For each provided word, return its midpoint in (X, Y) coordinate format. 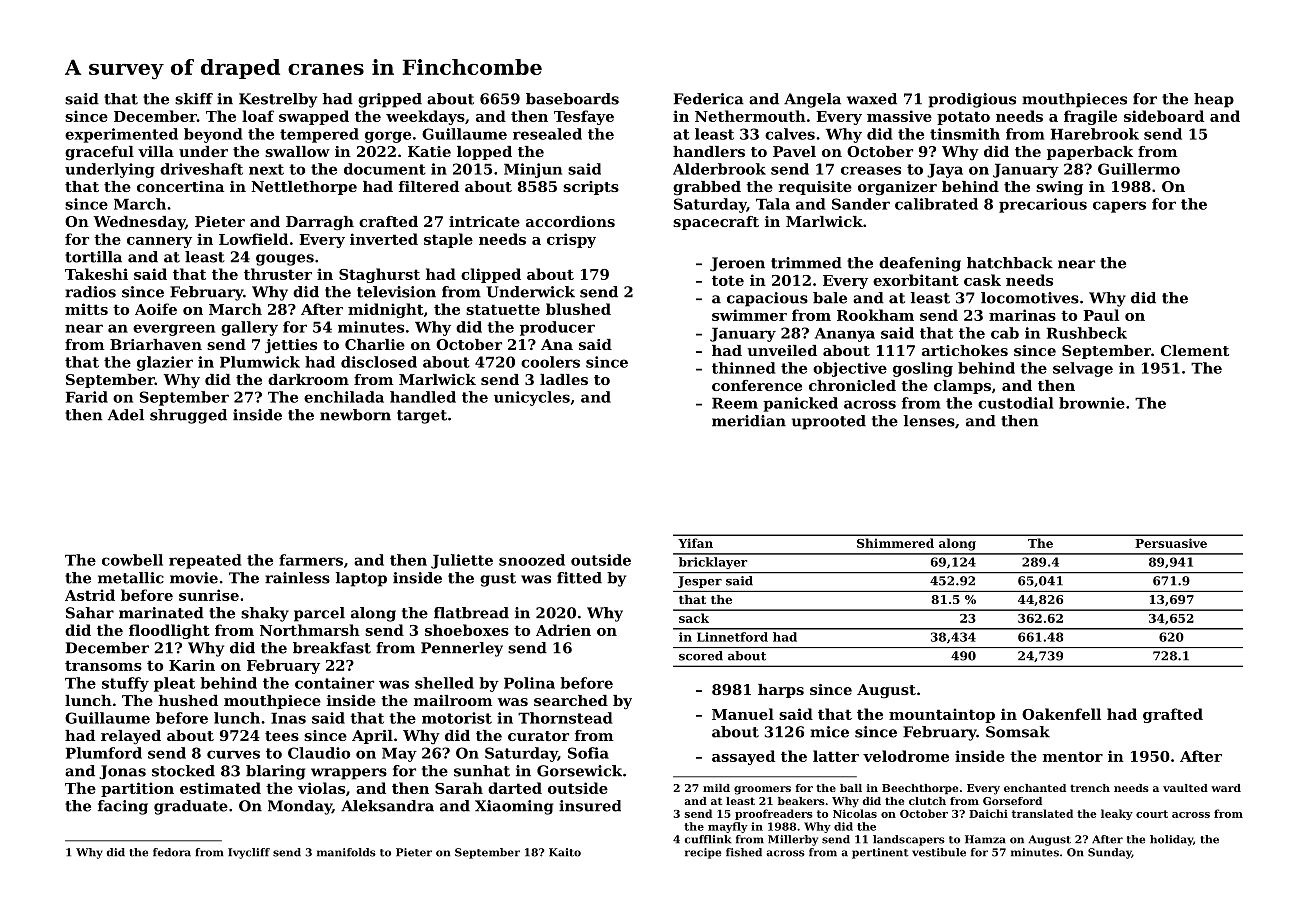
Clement (1195, 350)
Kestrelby (278, 100)
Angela (812, 100)
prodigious (972, 100)
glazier (165, 363)
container (334, 683)
